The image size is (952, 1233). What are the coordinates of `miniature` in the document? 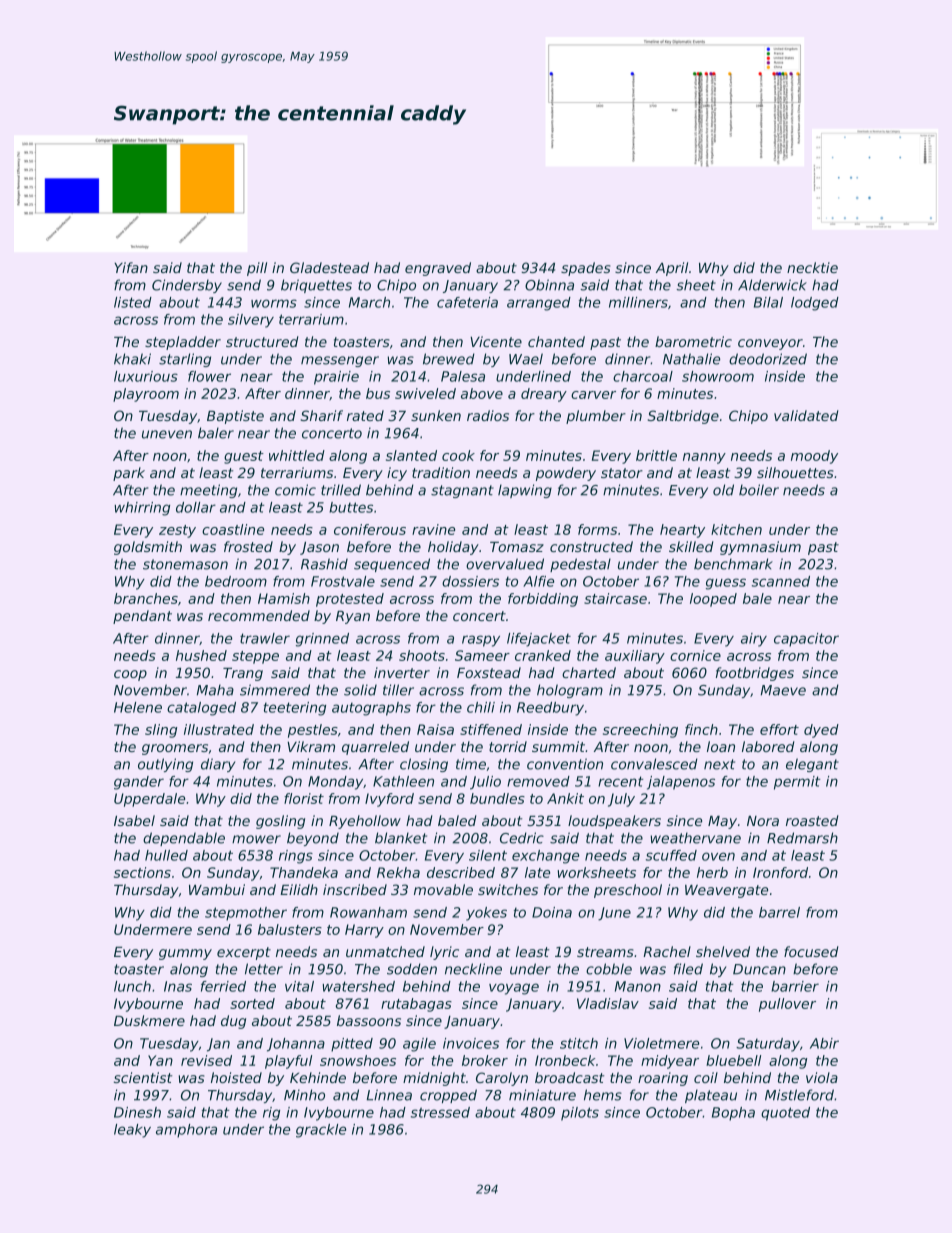 It's located at (542, 1095).
